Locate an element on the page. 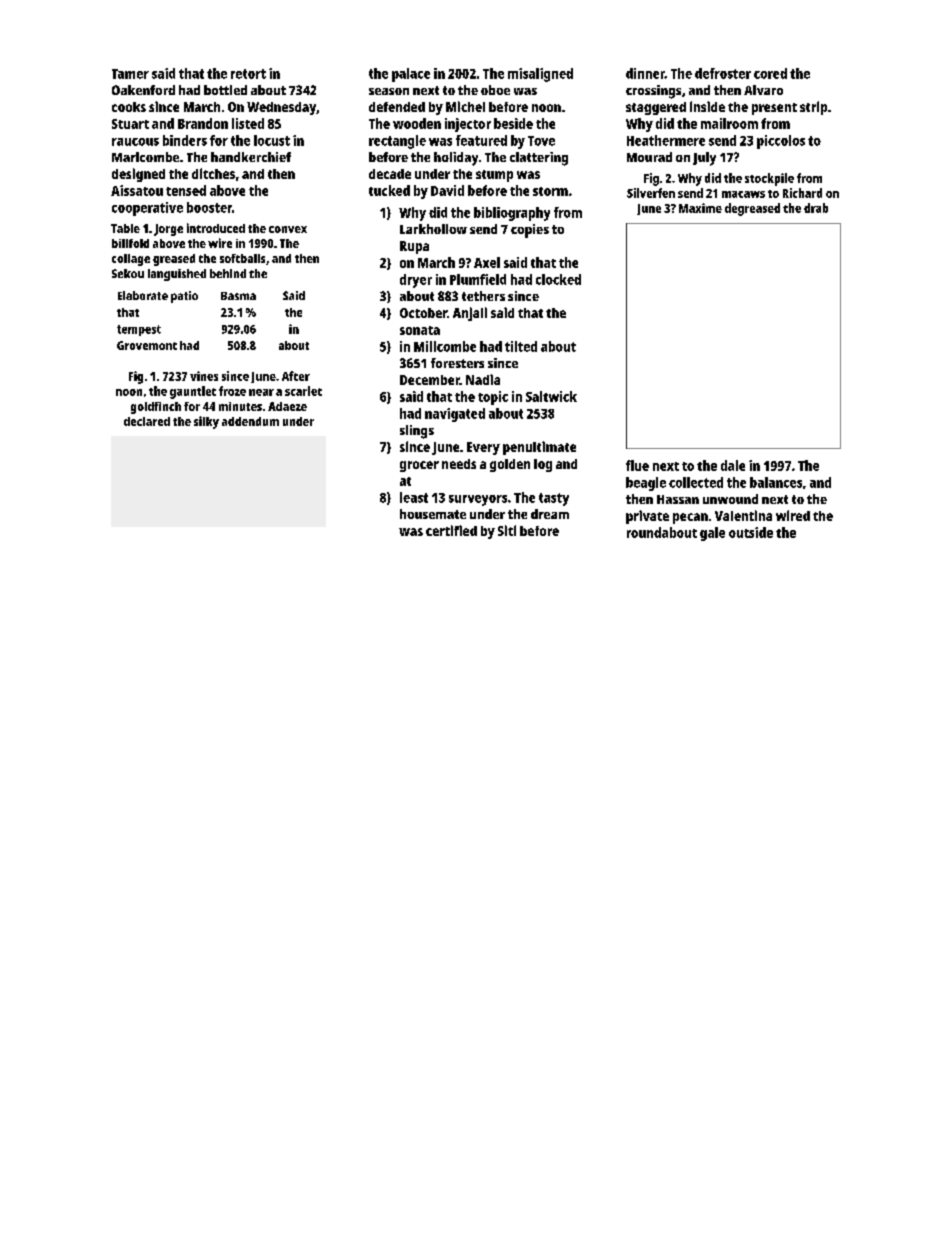 The height and width of the page is (1233, 952). copies is located at coordinates (530, 231).
